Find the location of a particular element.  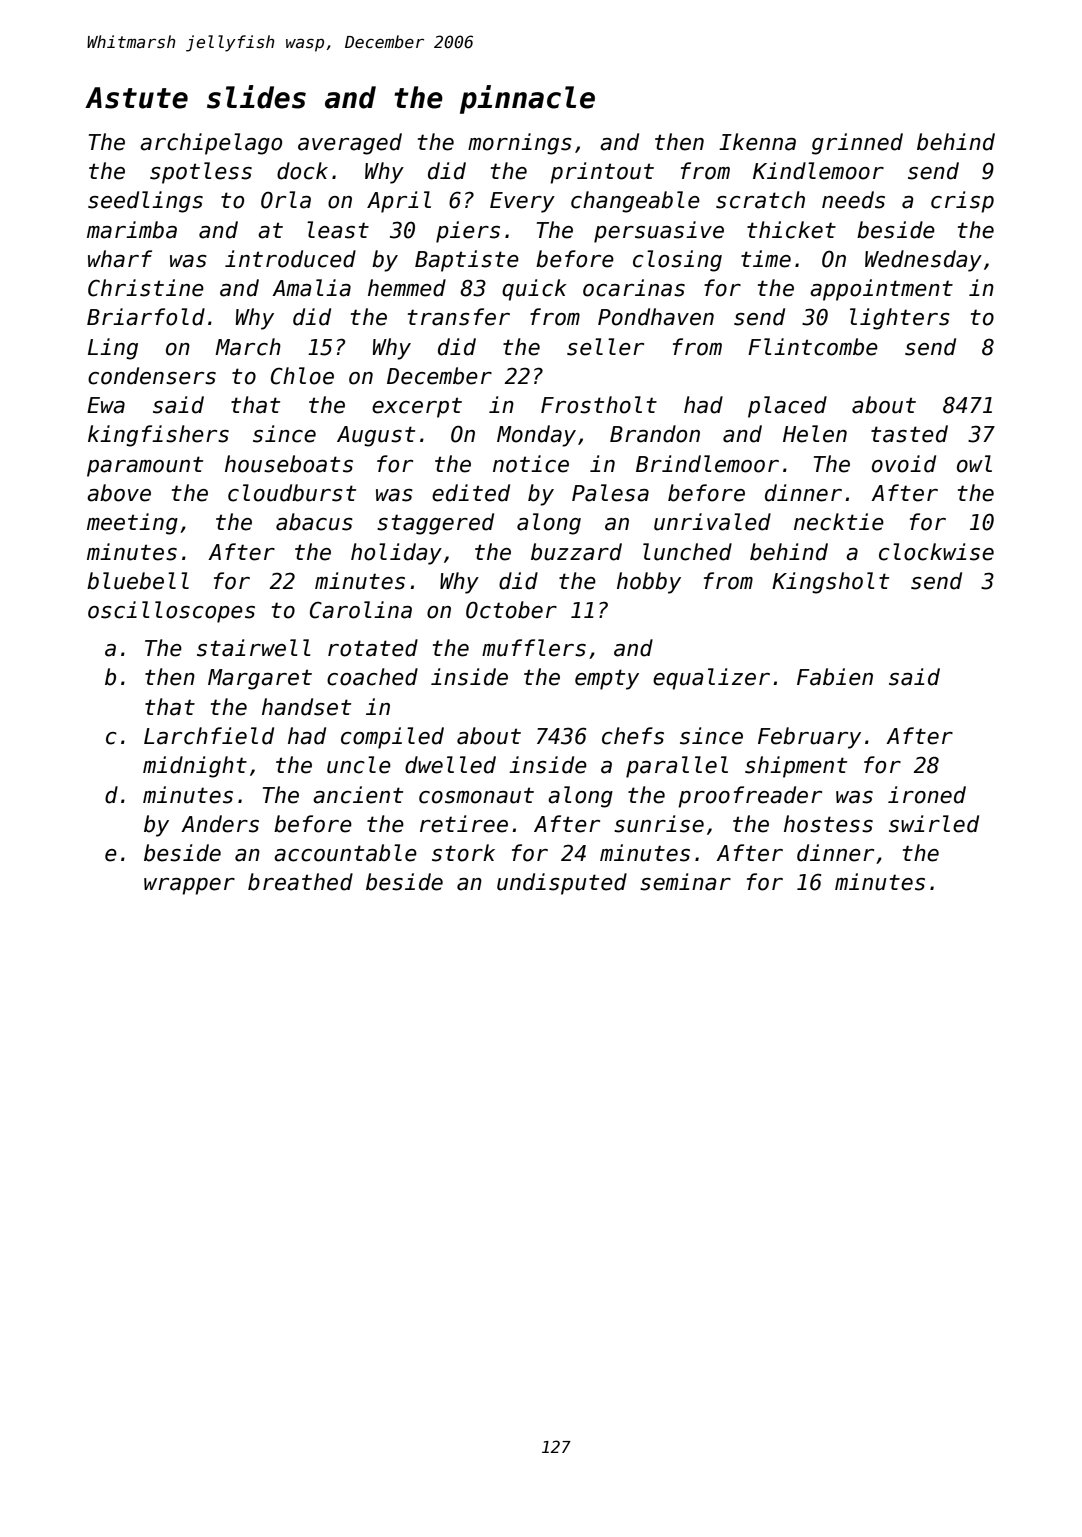

persuasive is located at coordinates (659, 232).
